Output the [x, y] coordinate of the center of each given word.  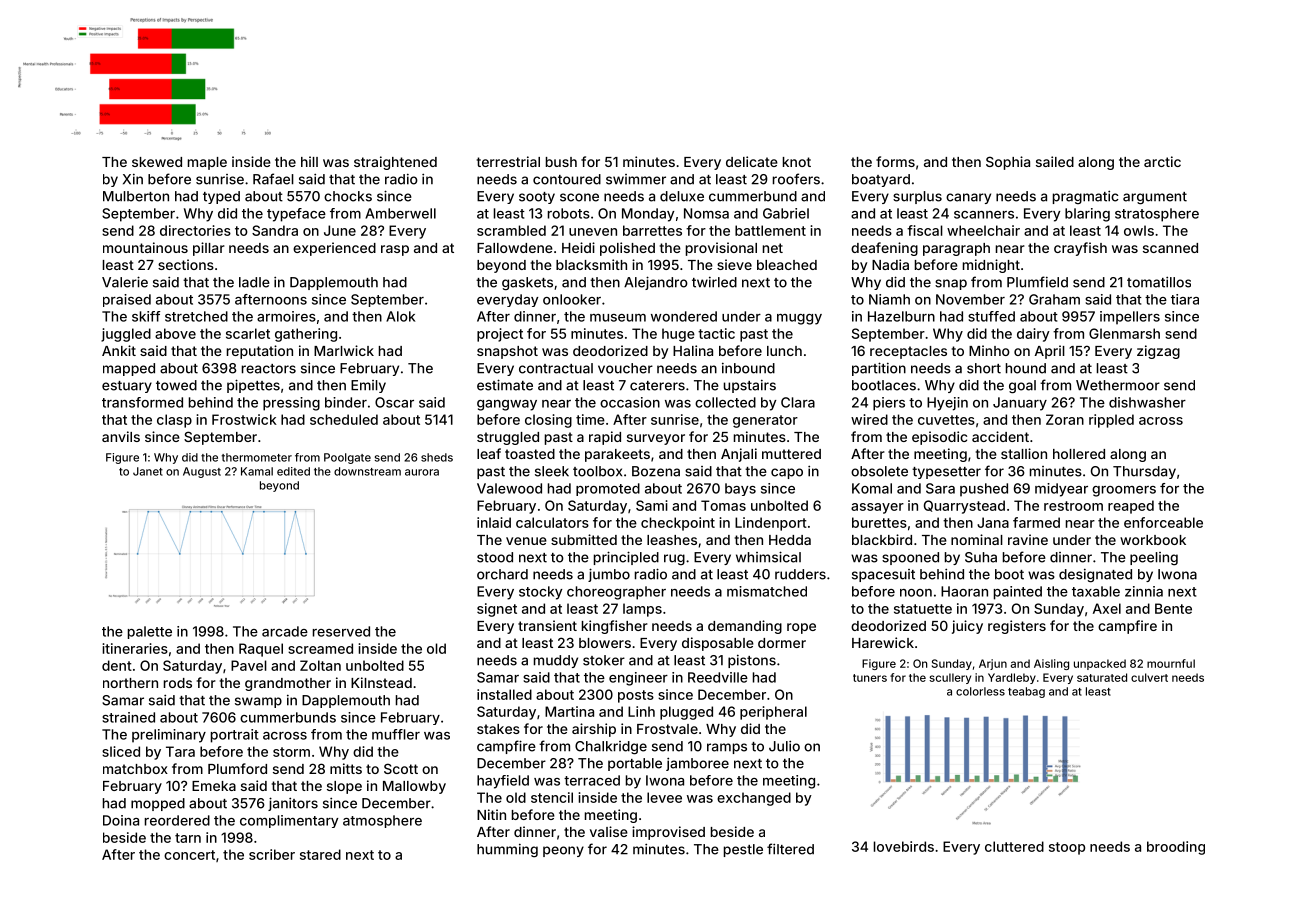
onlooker [572, 299]
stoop [1067, 848]
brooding [1176, 848]
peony [563, 851]
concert [189, 855]
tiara [1185, 299]
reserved [341, 631]
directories [195, 230]
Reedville [718, 677]
